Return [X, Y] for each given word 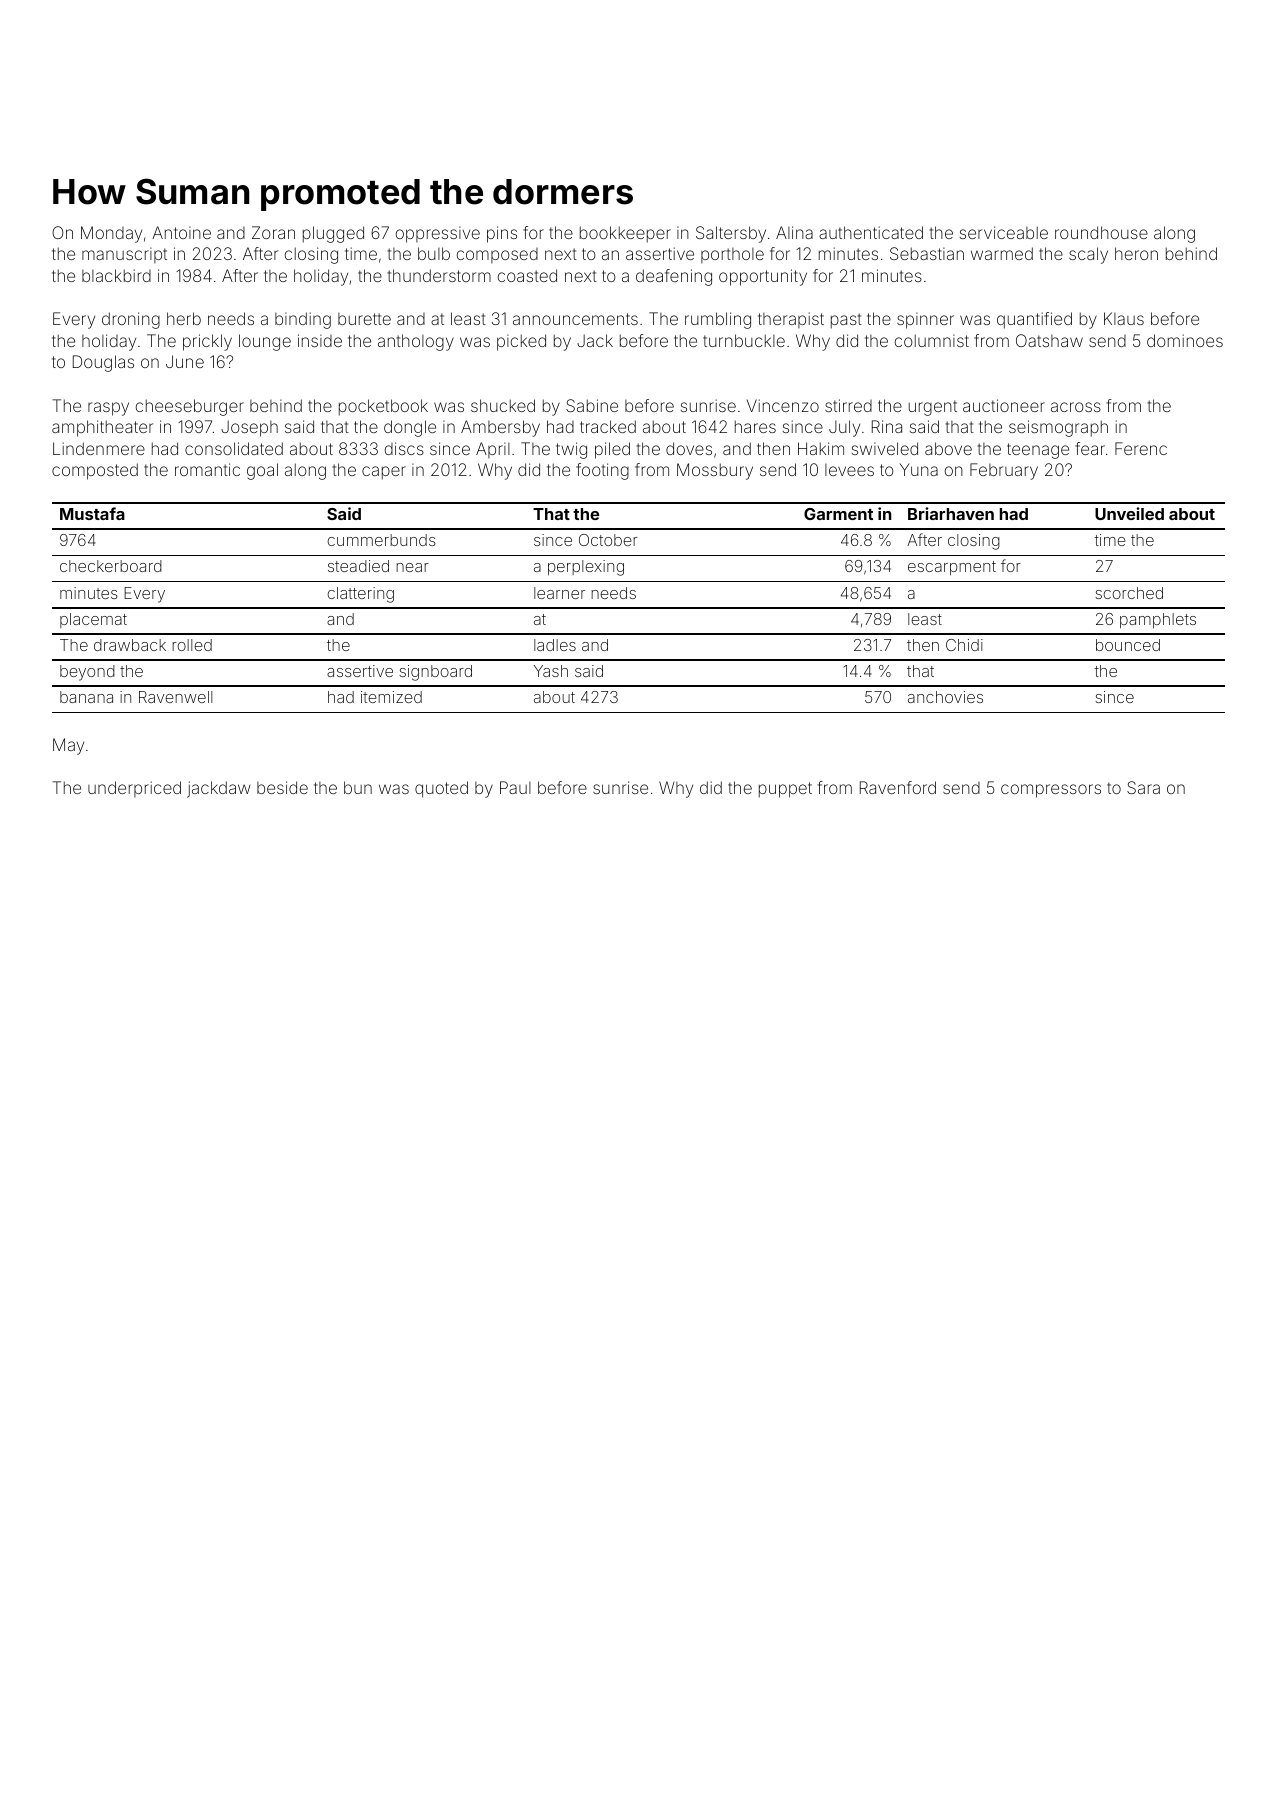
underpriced [134, 789]
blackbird [116, 275]
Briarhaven [951, 513]
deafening [674, 277]
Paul [515, 787]
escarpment [952, 568]
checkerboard [111, 566]
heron [1136, 253]
